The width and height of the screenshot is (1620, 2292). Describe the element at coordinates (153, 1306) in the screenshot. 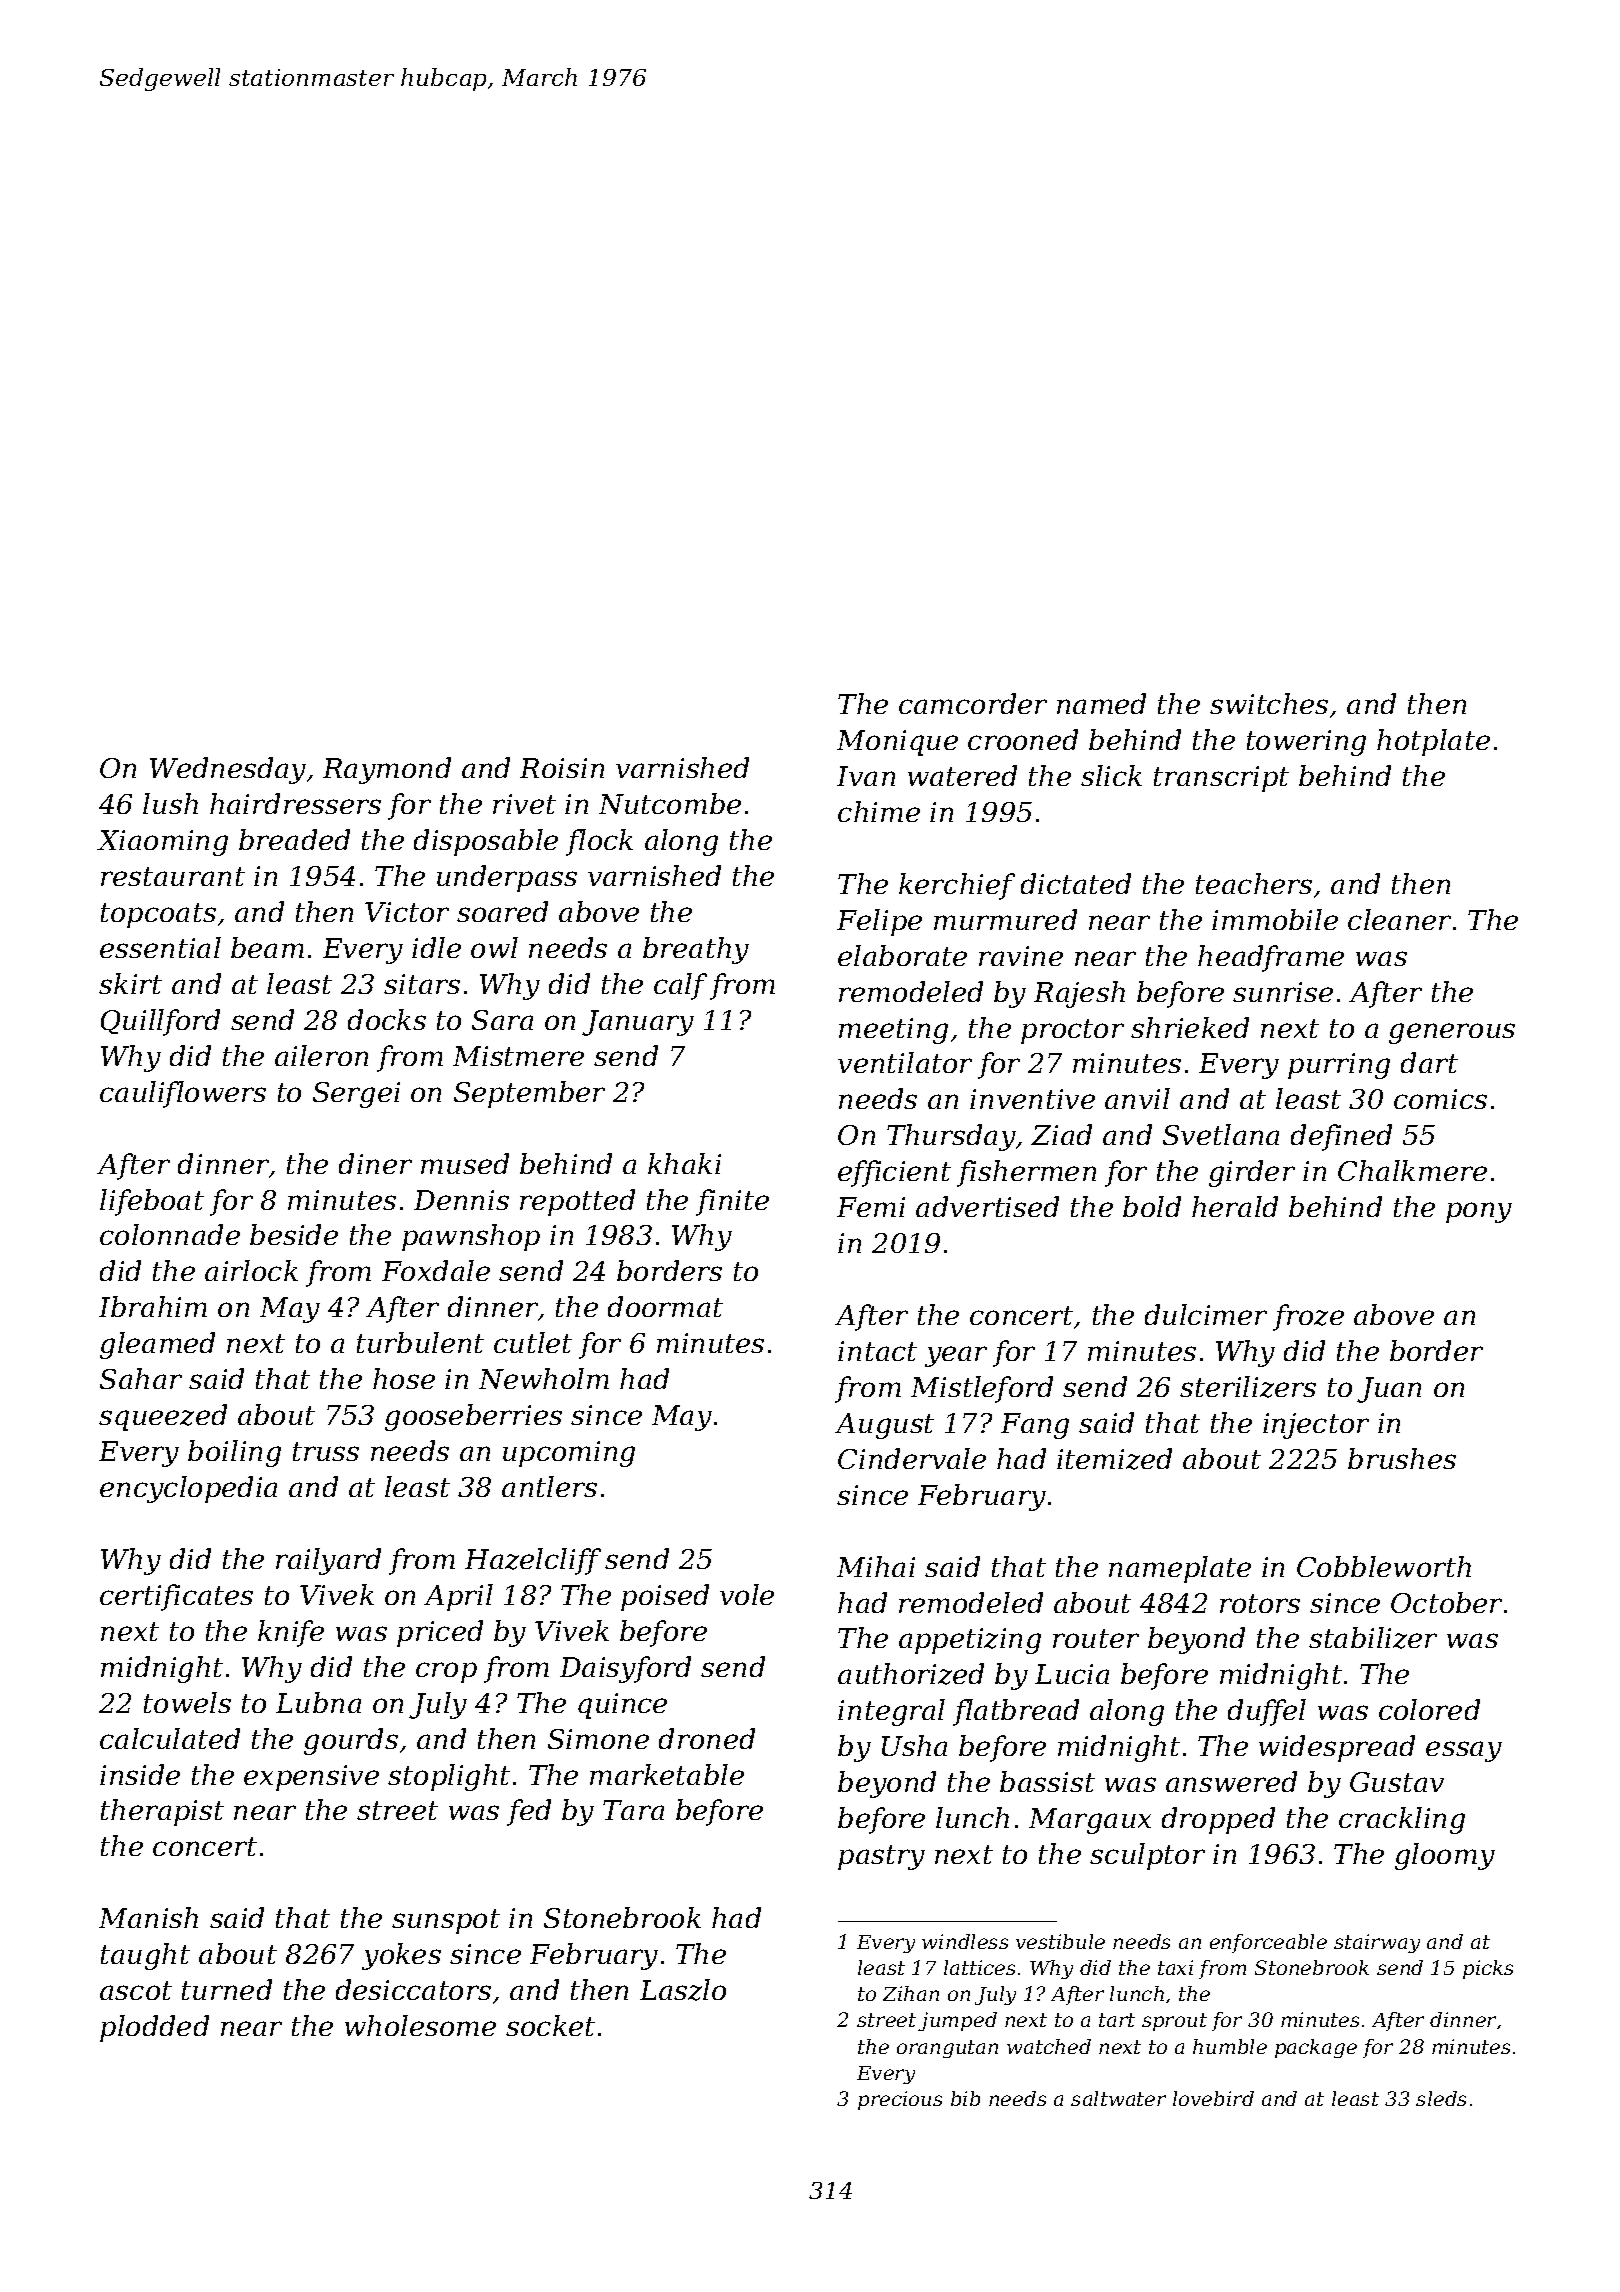

I see `Ibrahim` at that location.
